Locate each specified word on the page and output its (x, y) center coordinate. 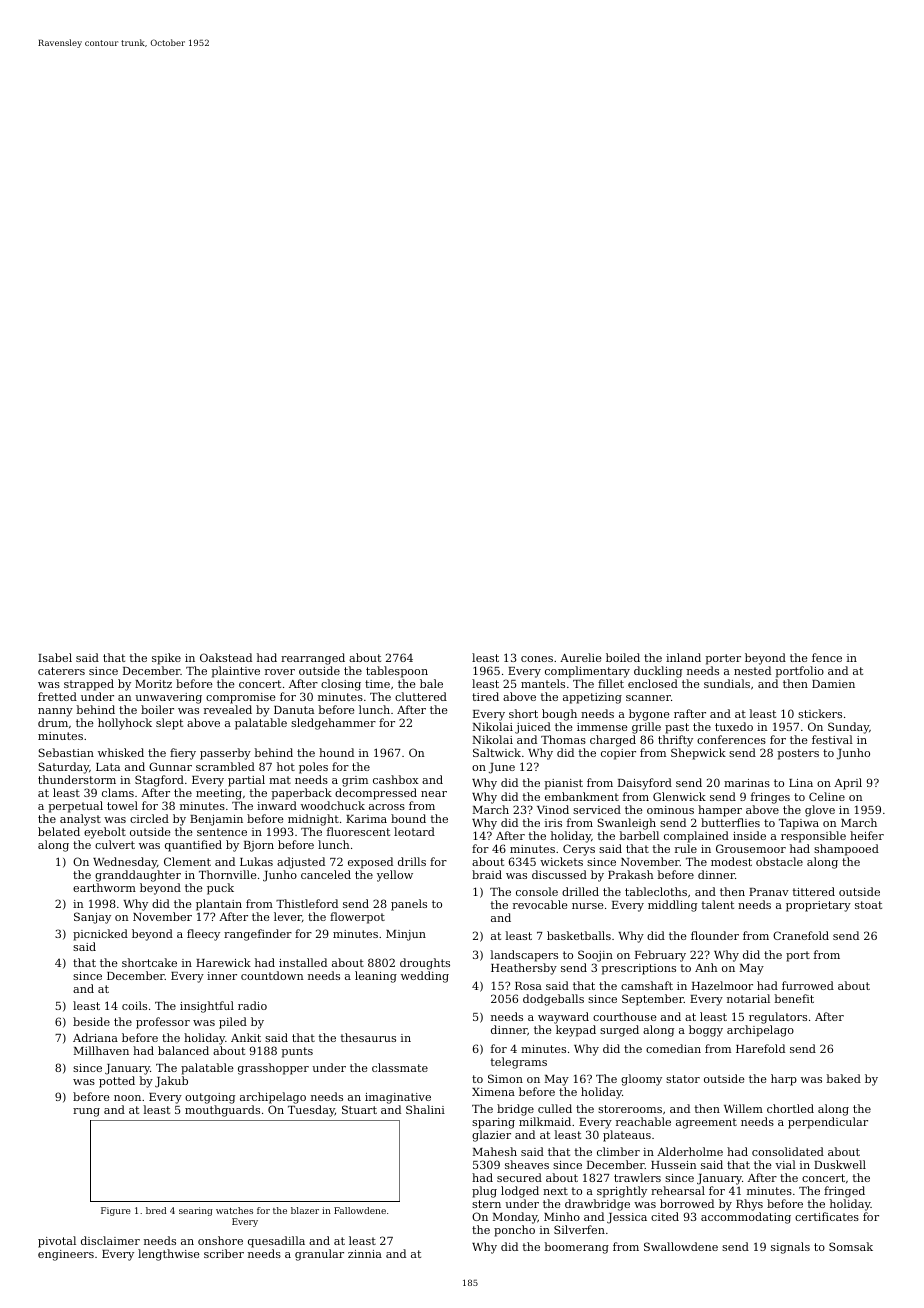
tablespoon (397, 672)
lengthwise (169, 1255)
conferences (731, 739)
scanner (648, 698)
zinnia (365, 1254)
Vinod (553, 809)
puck (220, 889)
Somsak (851, 1246)
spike (166, 659)
